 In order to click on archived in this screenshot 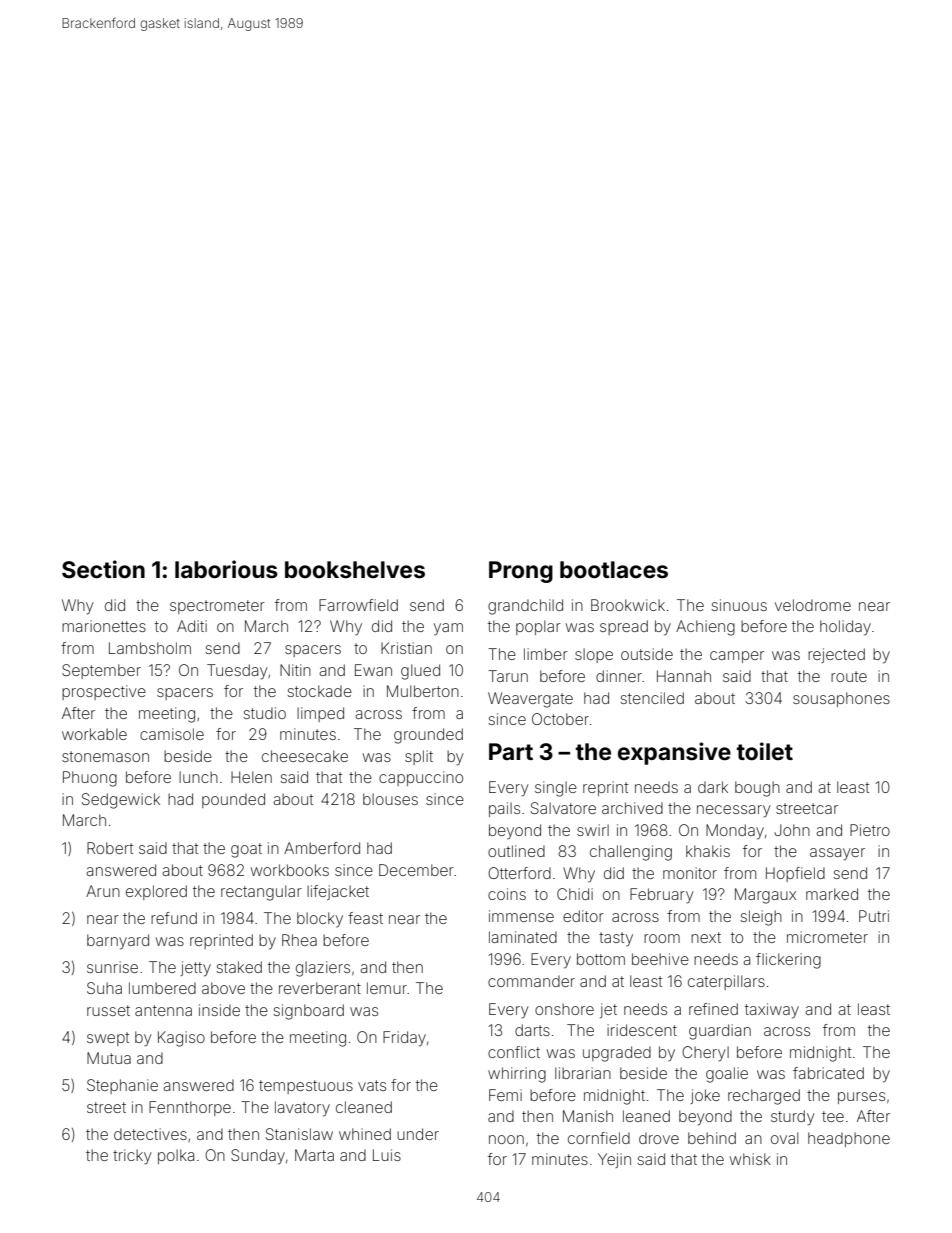, I will do `click(632, 808)`.
